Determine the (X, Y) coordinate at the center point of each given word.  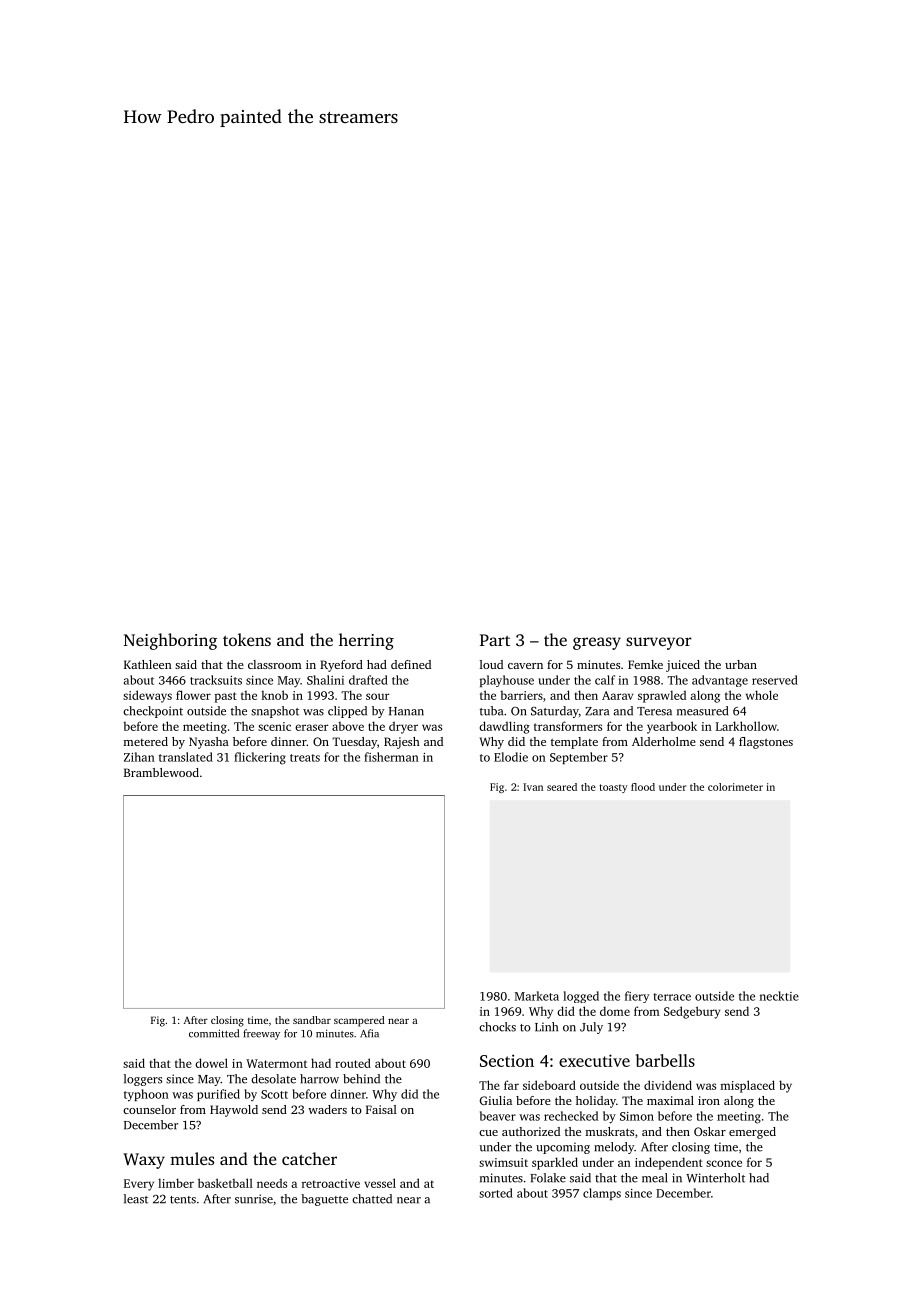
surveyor (659, 643)
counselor (149, 1109)
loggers (143, 1080)
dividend (668, 1085)
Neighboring (170, 641)
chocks (497, 1027)
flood (643, 787)
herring (366, 641)
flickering (260, 758)
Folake (548, 1178)
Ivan (533, 787)
